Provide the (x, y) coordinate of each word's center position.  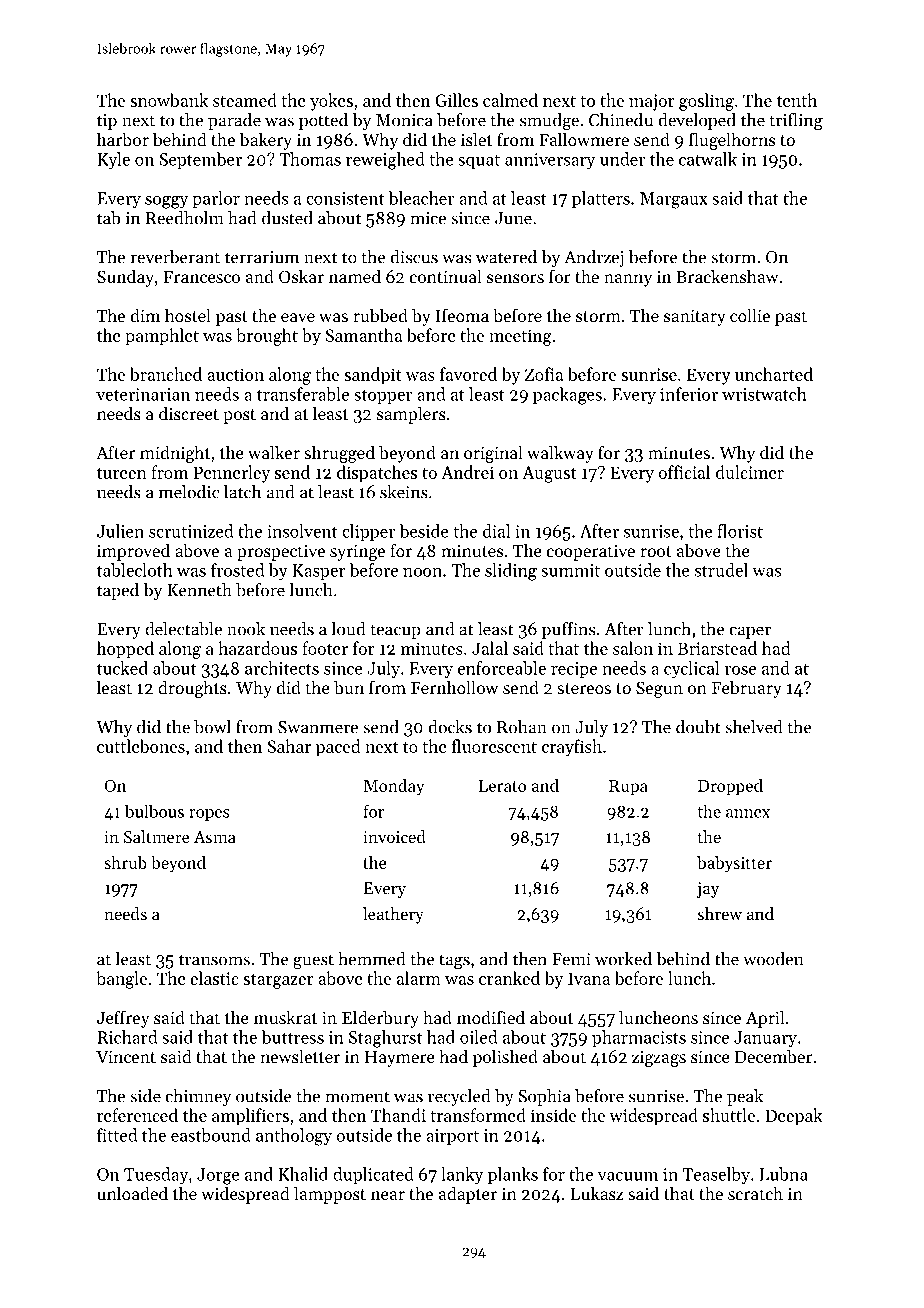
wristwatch (764, 394)
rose (740, 670)
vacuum (627, 1176)
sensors (515, 278)
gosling (706, 102)
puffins (568, 630)
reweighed (385, 161)
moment (357, 1097)
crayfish (572, 748)
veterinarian (143, 394)
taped (118, 591)
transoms (214, 960)
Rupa (628, 788)
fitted (117, 1135)
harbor (123, 139)
